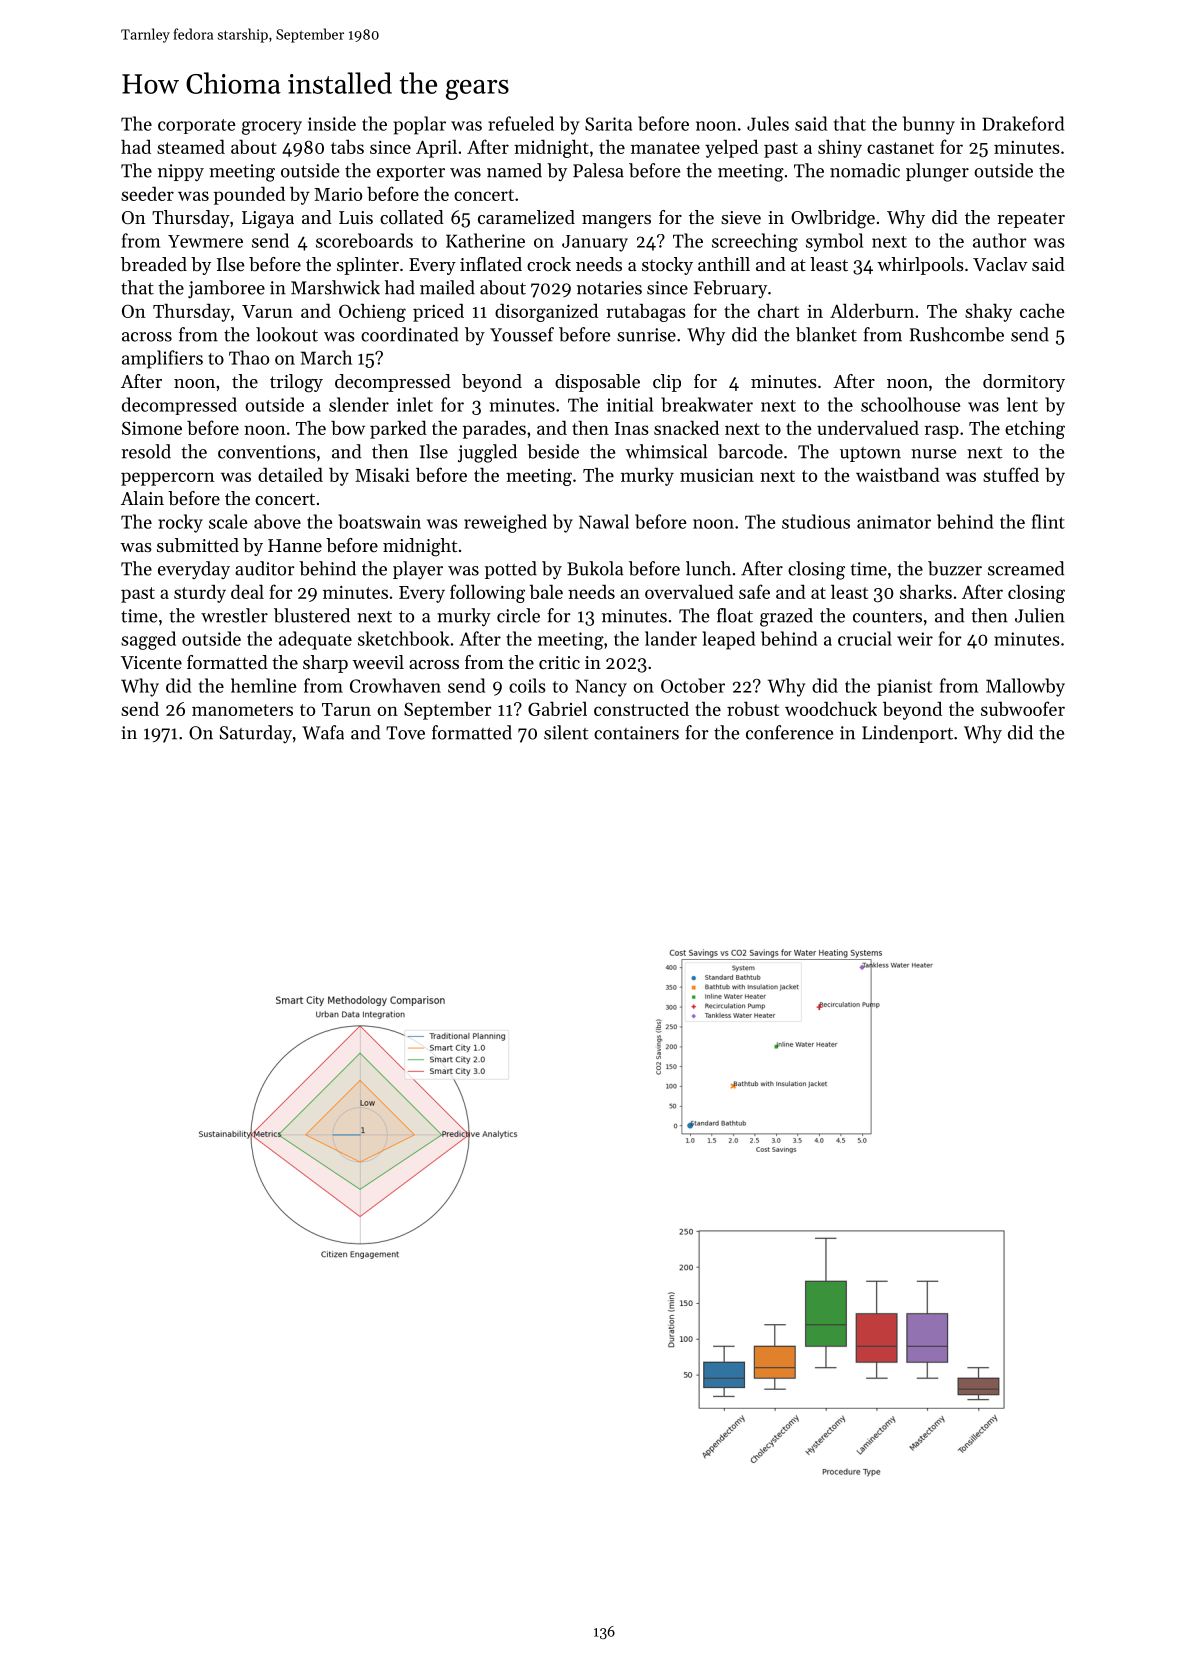 This page has height=1678, width=1186. I want to click on containers, so click(636, 733).
